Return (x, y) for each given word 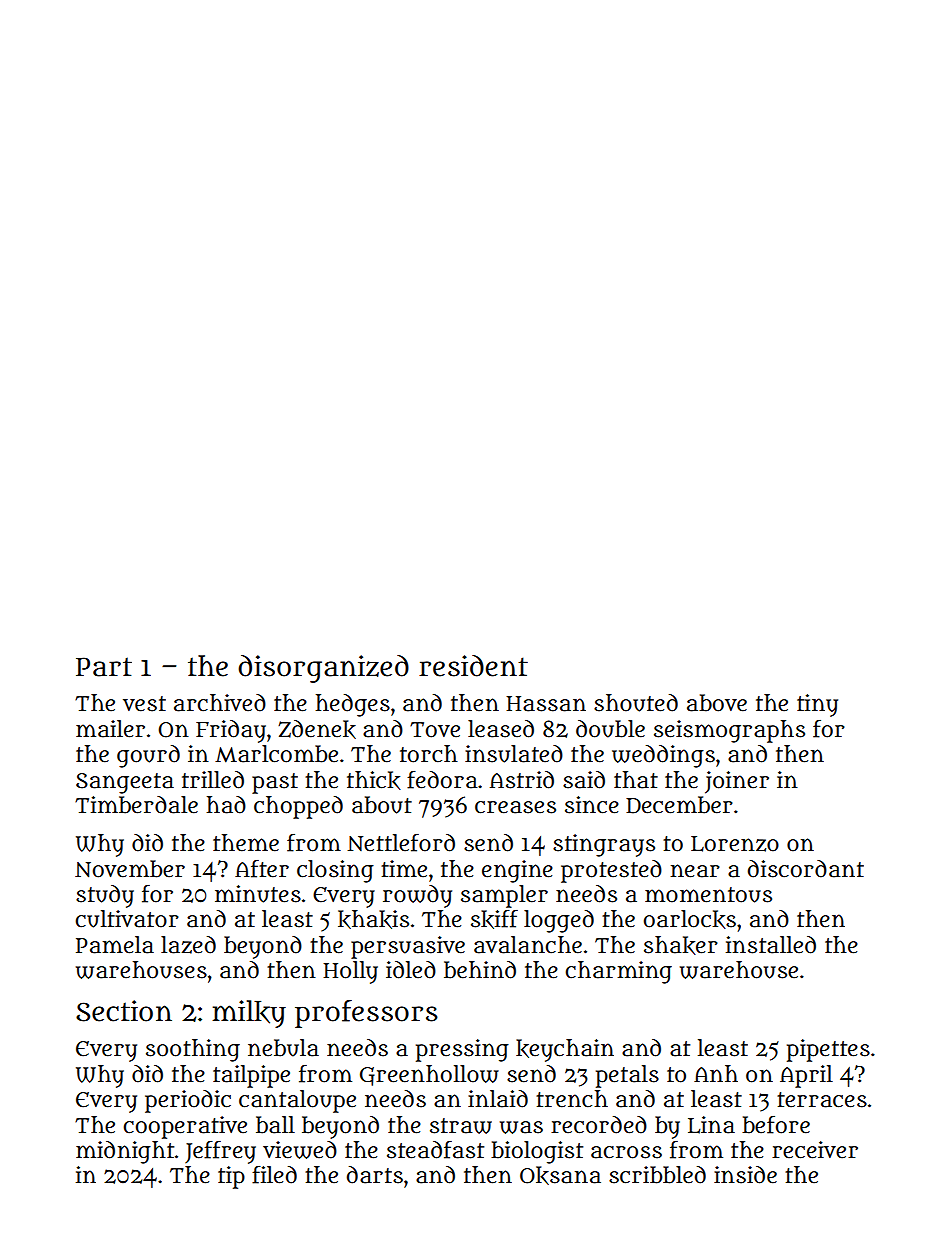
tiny (817, 705)
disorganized (323, 669)
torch (429, 754)
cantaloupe (297, 1101)
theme (246, 843)
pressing (462, 1050)
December (679, 805)
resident (473, 666)
